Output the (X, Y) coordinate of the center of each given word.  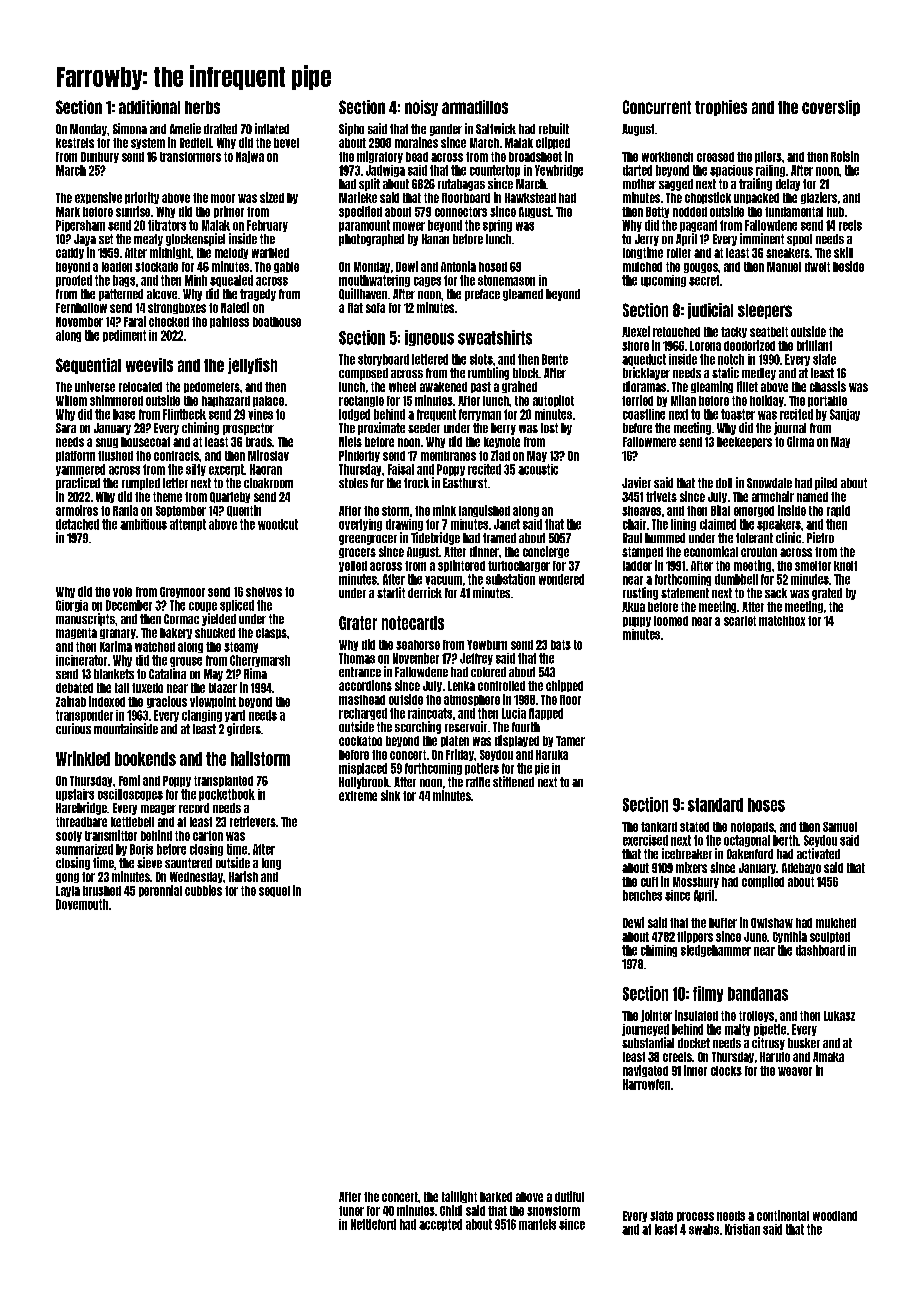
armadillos (475, 107)
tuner (351, 1211)
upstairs (75, 795)
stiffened (513, 781)
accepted (440, 1225)
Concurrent (657, 107)
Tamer (570, 741)
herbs (202, 107)
